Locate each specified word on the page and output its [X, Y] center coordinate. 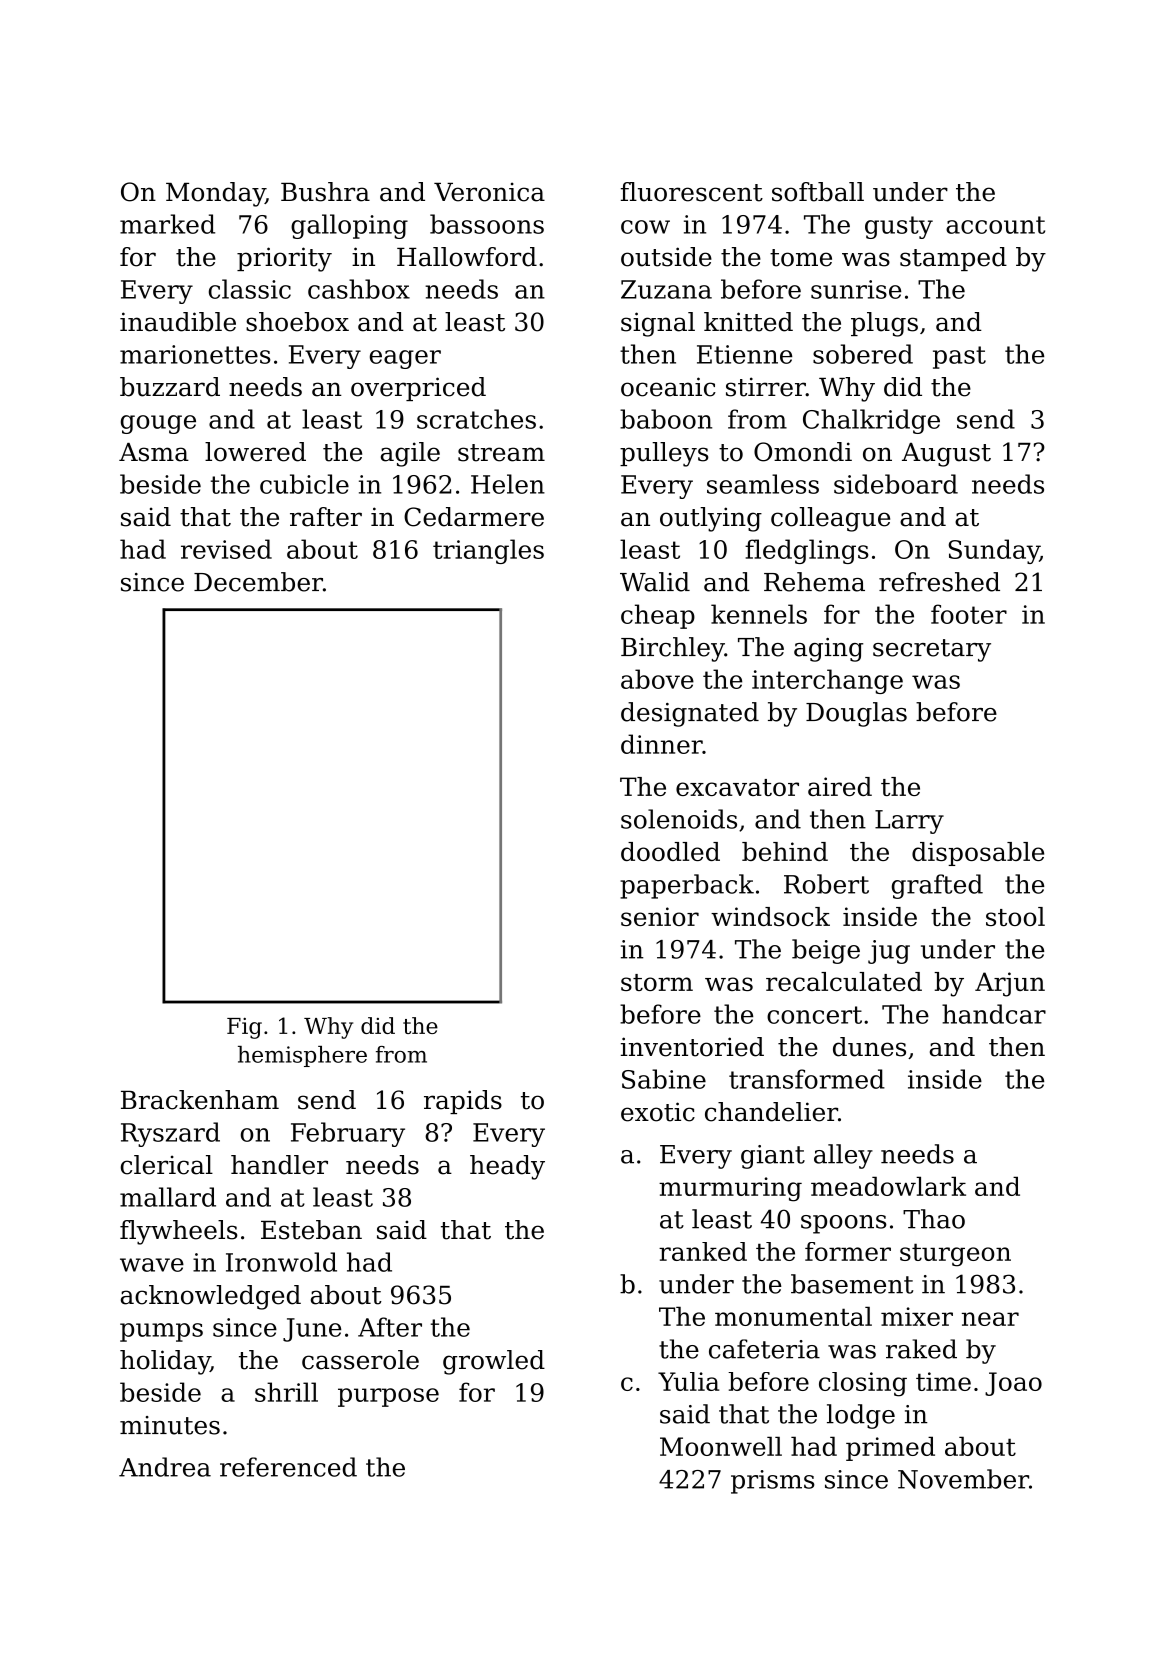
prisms [773, 1482]
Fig [244, 1028]
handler [279, 1165]
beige [826, 951]
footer [969, 614]
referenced [288, 1467]
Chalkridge [871, 421]
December [258, 582]
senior [660, 916]
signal [658, 324]
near [990, 1319]
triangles [488, 551]
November [963, 1479]
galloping [349, 226]
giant [773, 1157]
